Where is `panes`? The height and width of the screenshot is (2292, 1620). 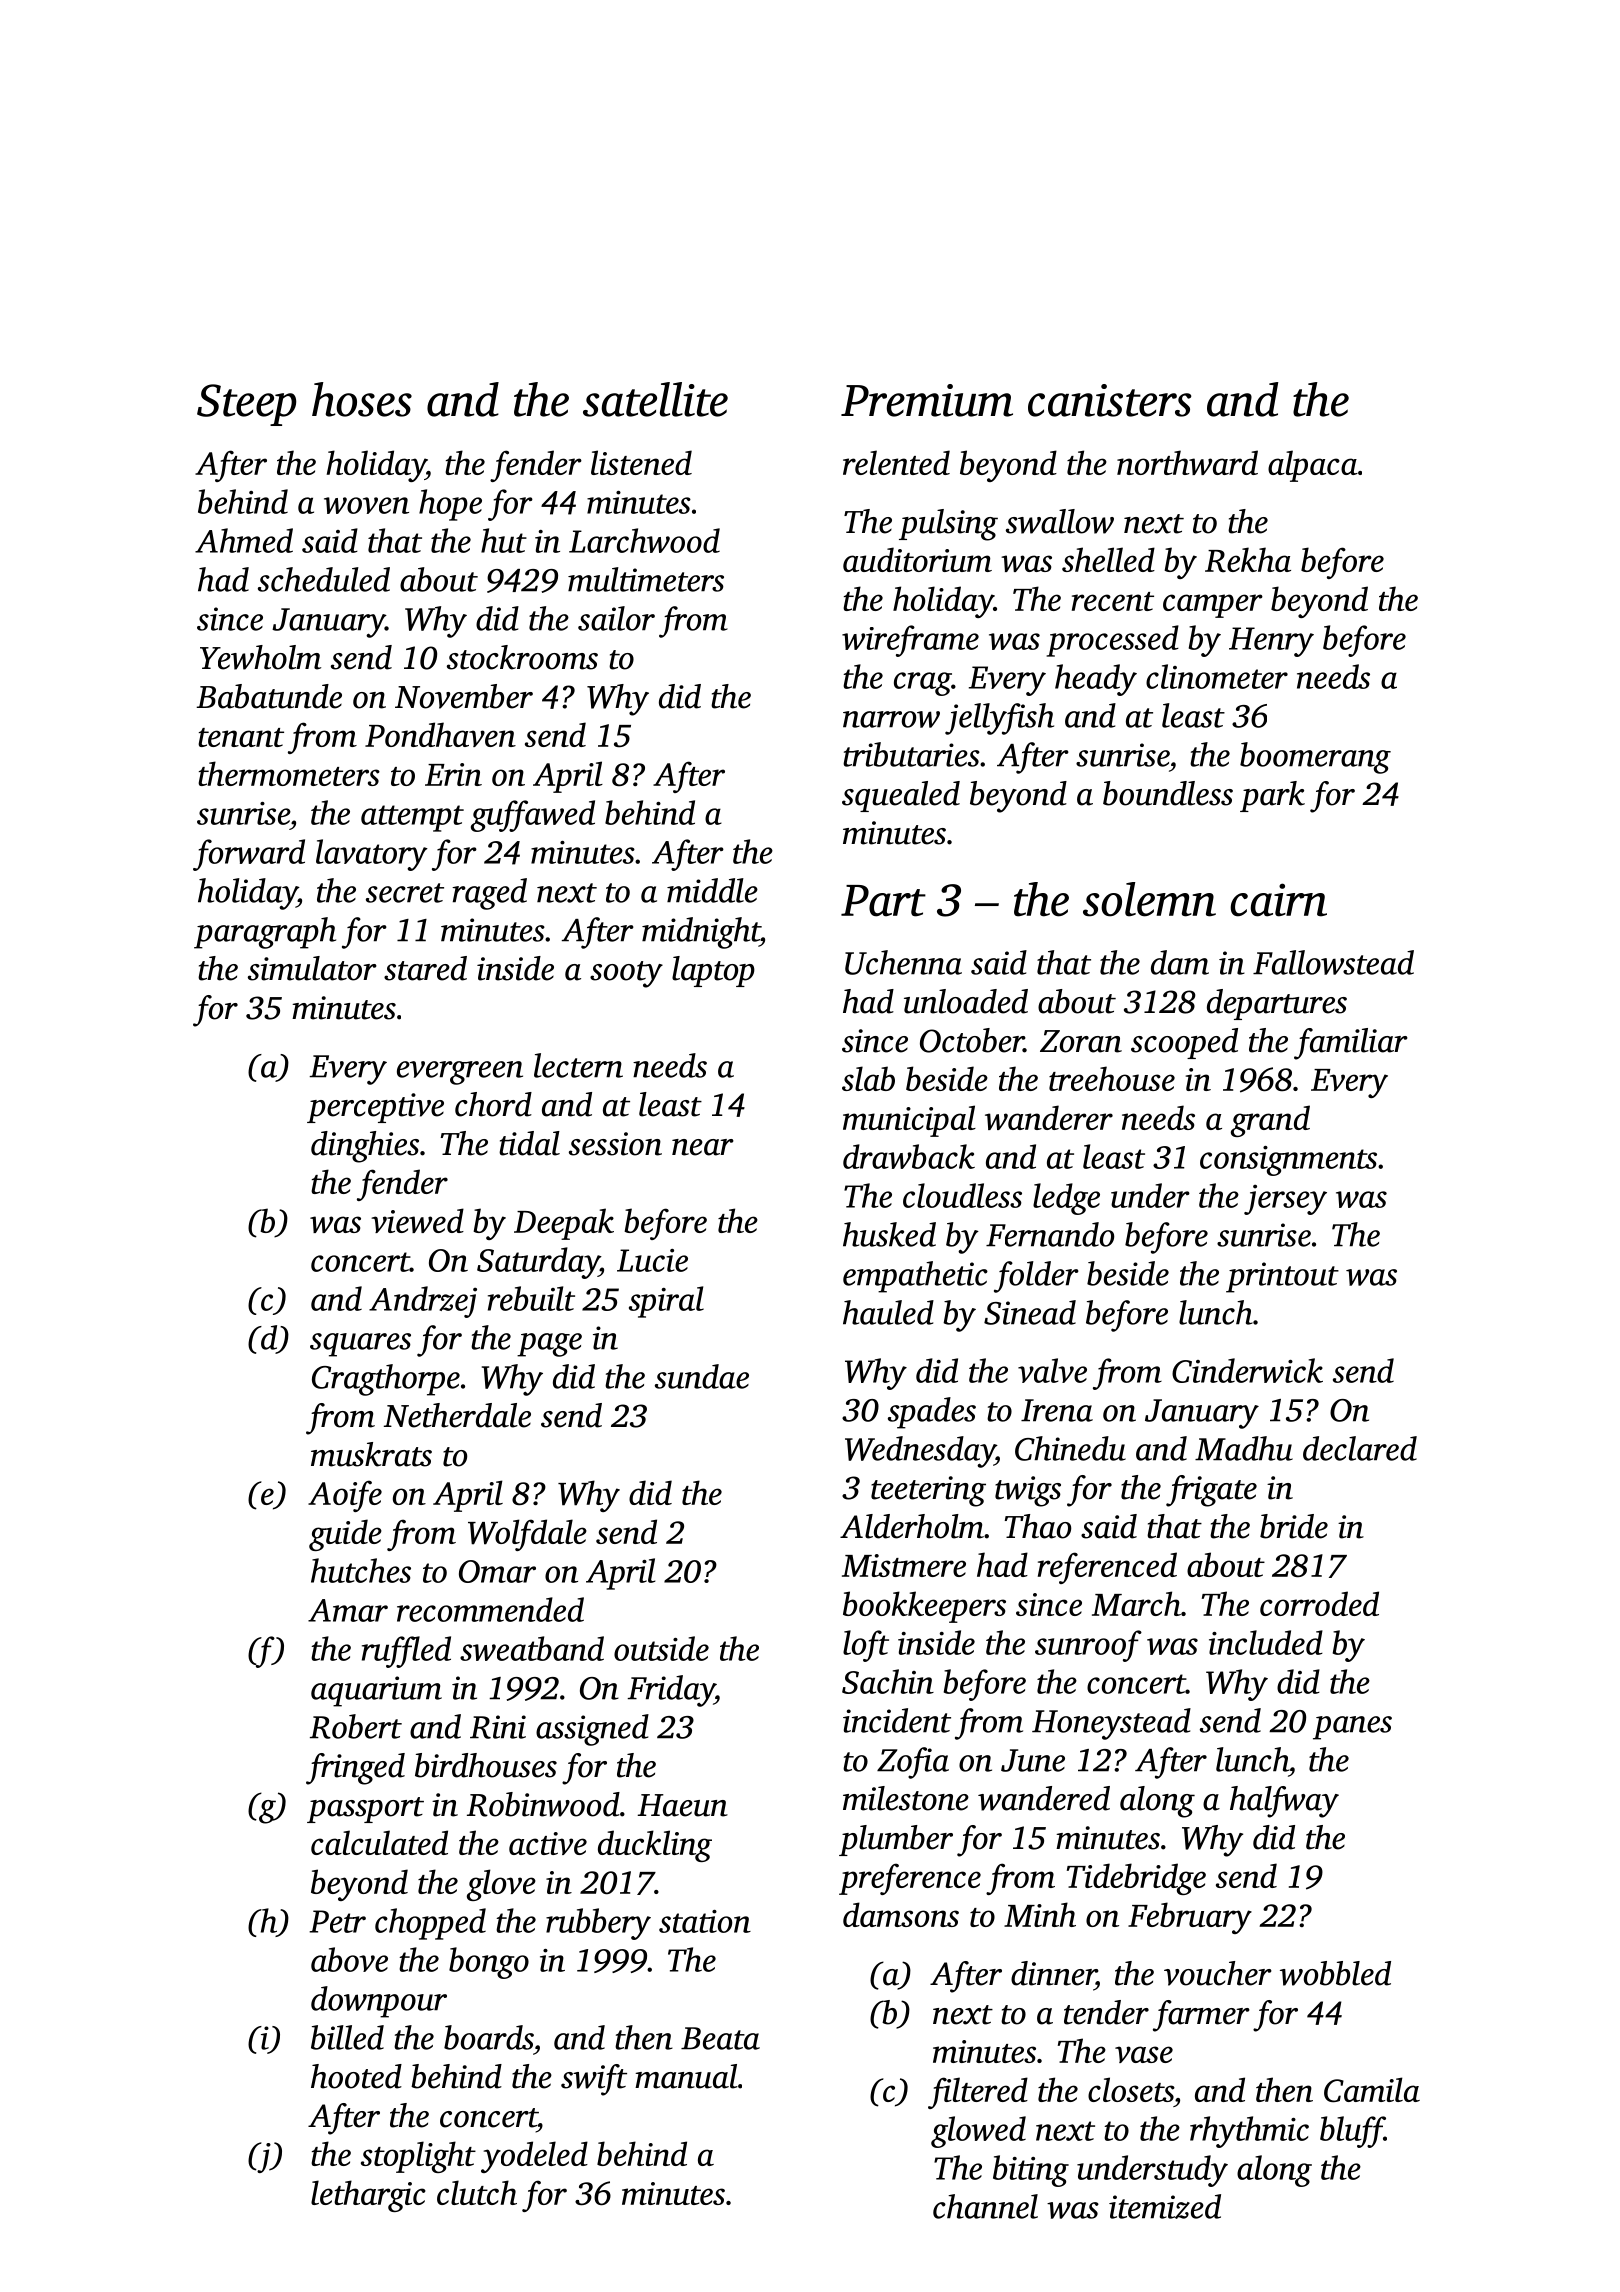
panes is located at coordinates (1352, 1728).
